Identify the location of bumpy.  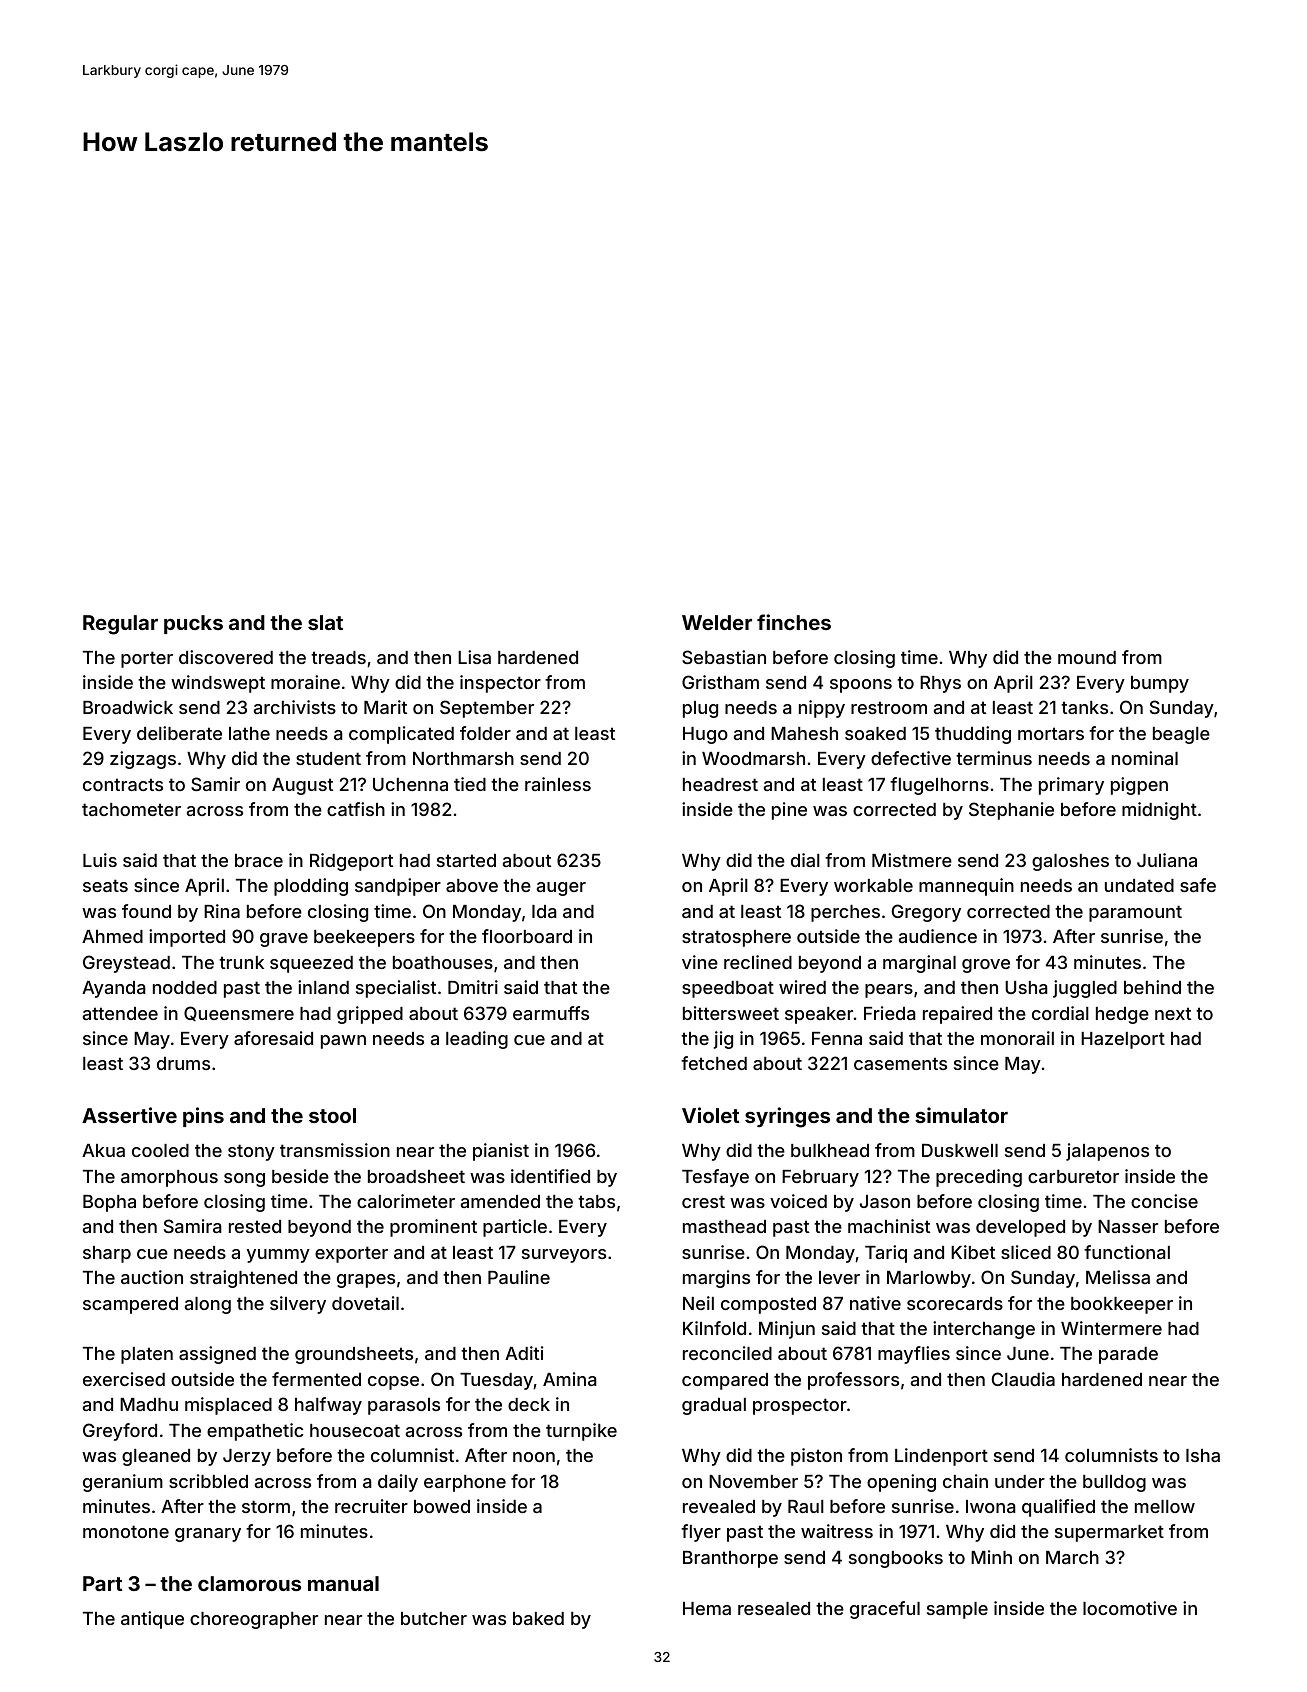
(1160, 684).
